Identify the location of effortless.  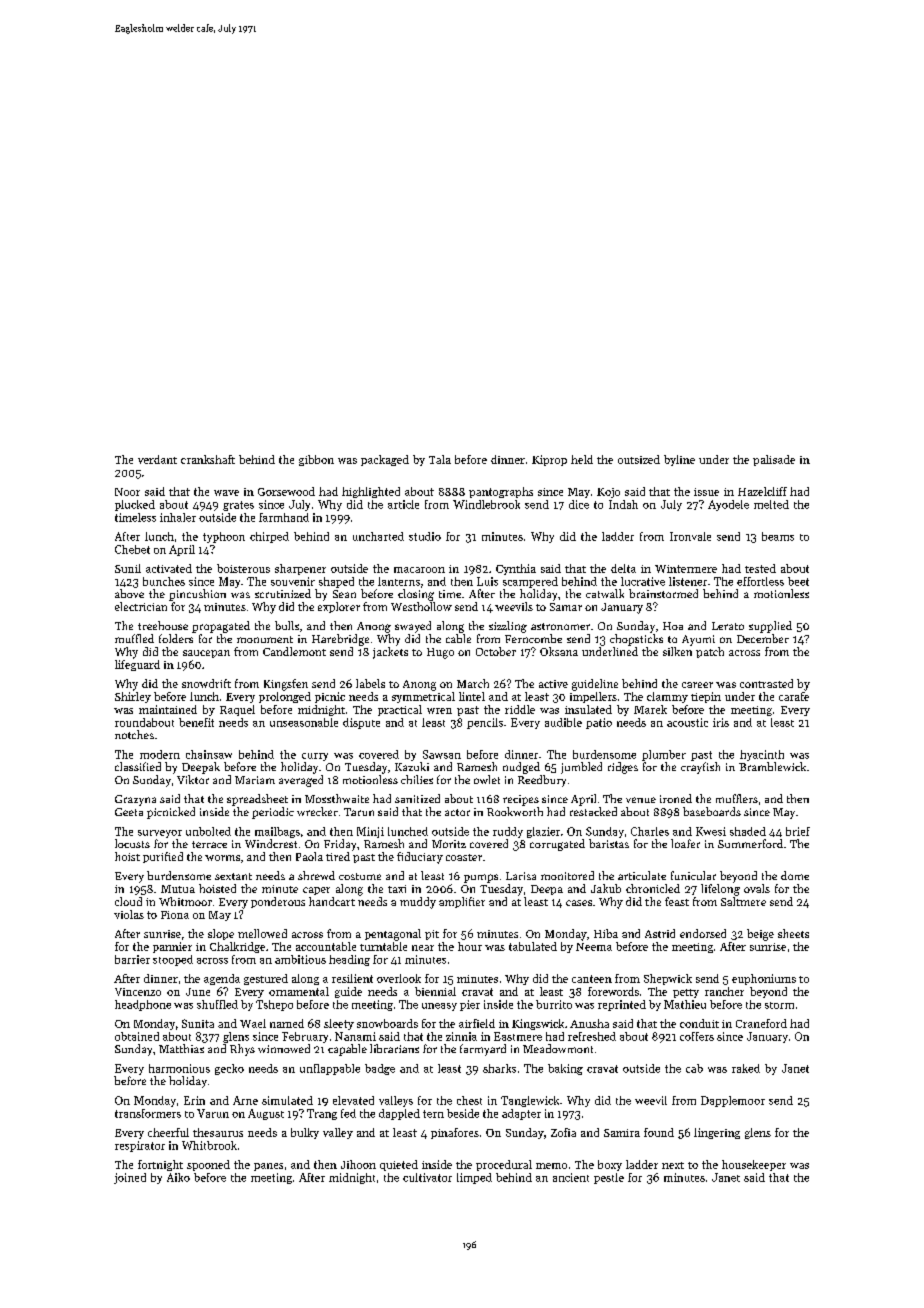
(760, 581).
